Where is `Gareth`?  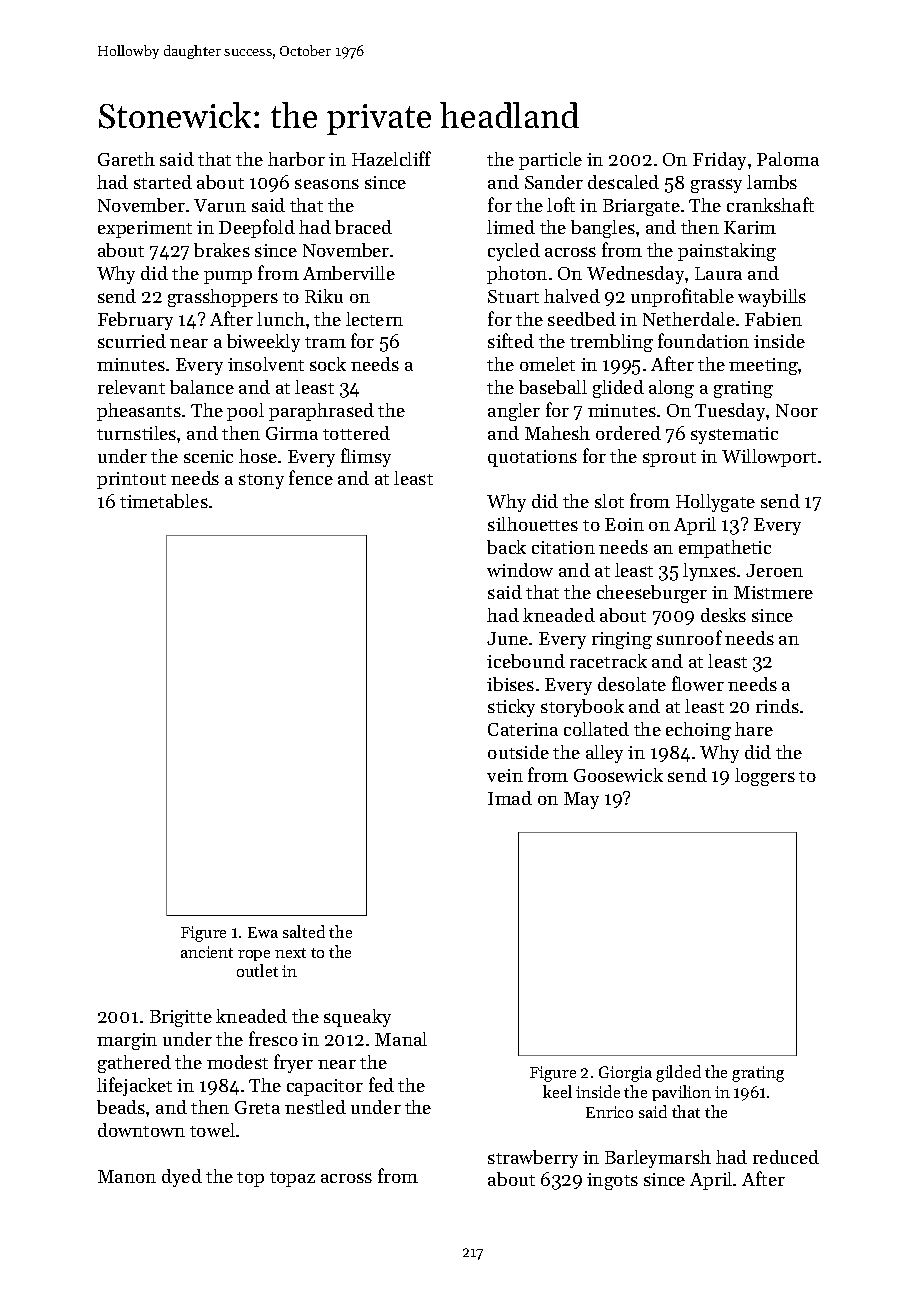
Gareth is located at coordinates (126, 159).
